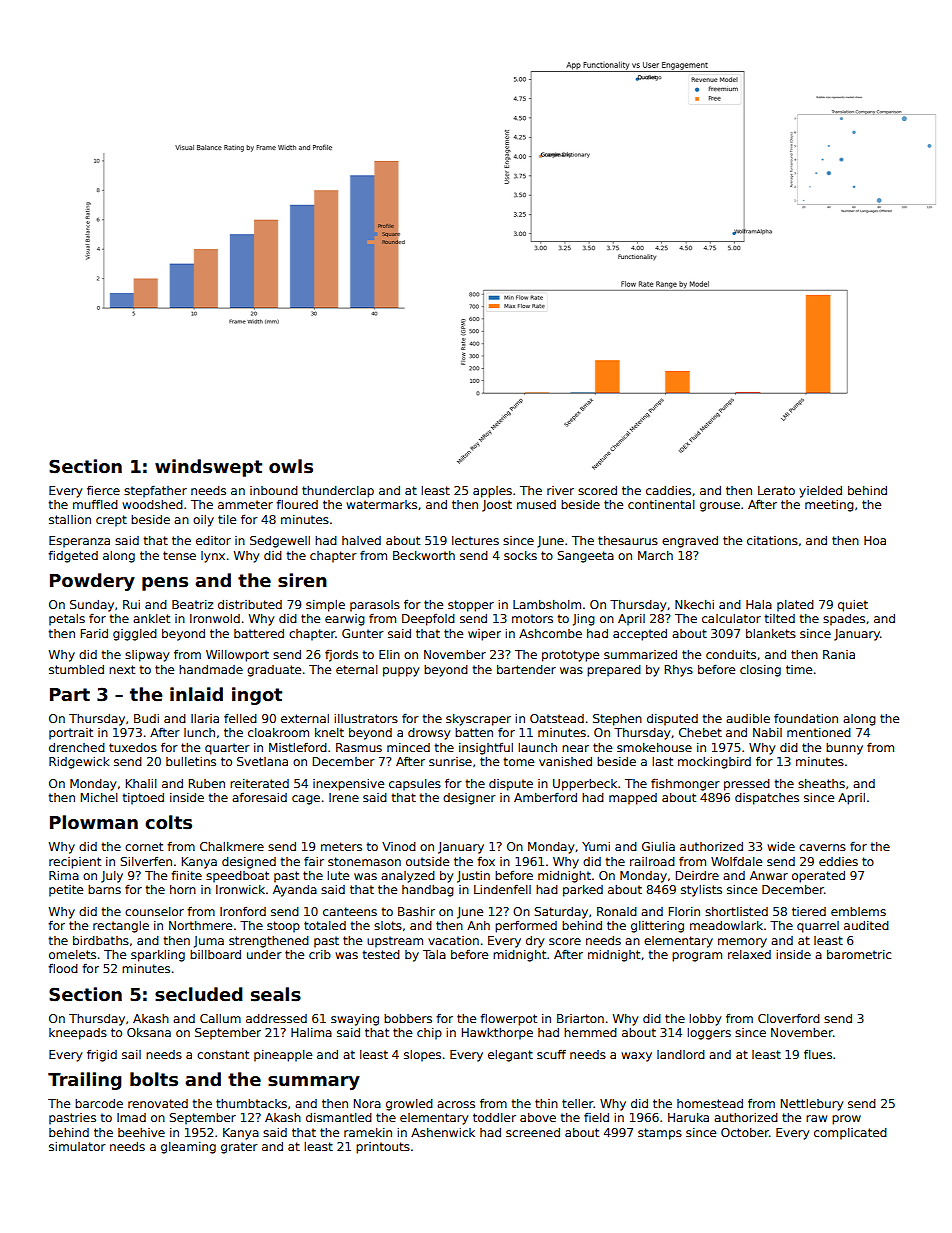  Describe the element at coordinates (668, 490) in the document. I see `caddies` at that location.
